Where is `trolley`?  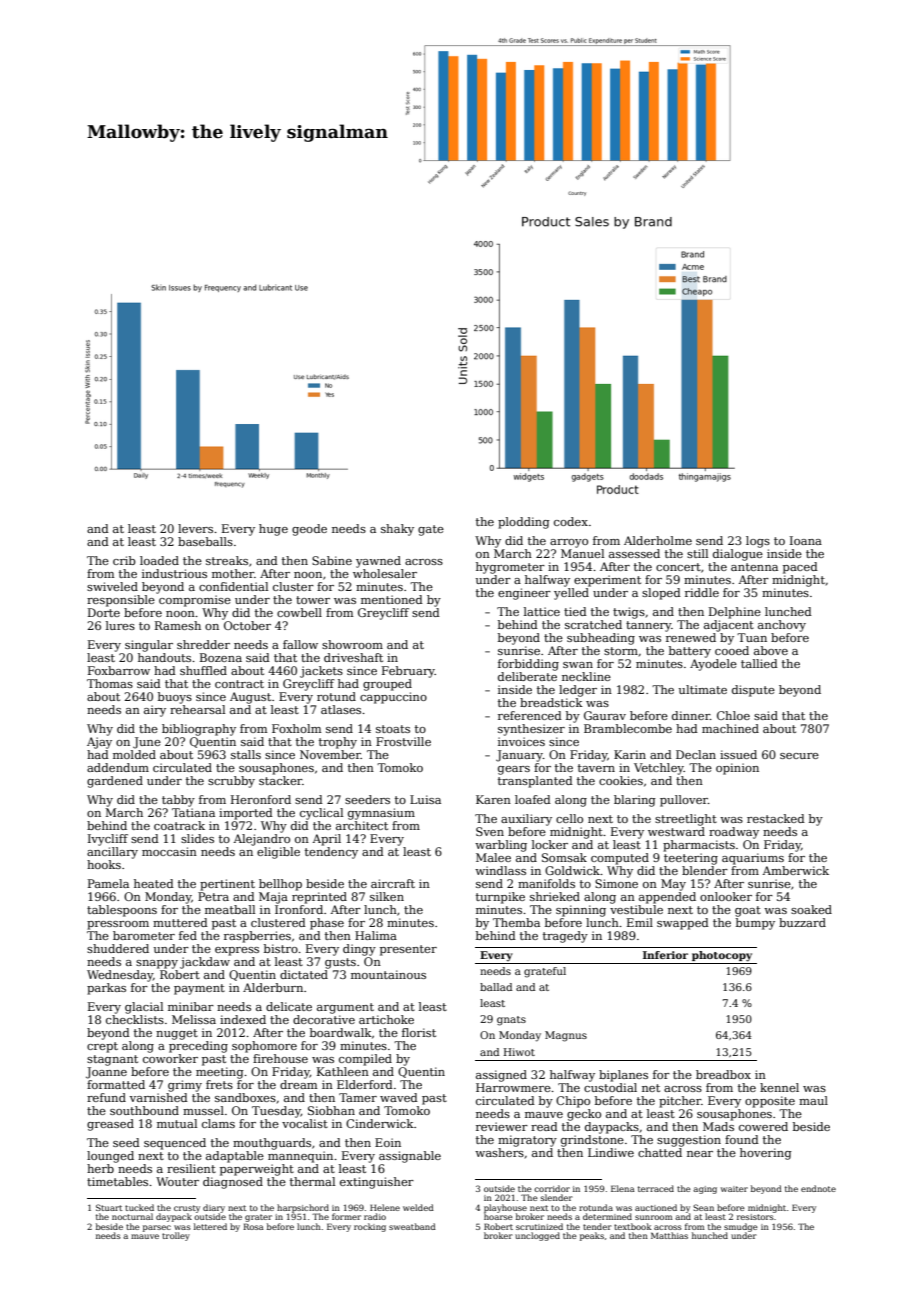
trolley is located at coordinates (176, 1236).
